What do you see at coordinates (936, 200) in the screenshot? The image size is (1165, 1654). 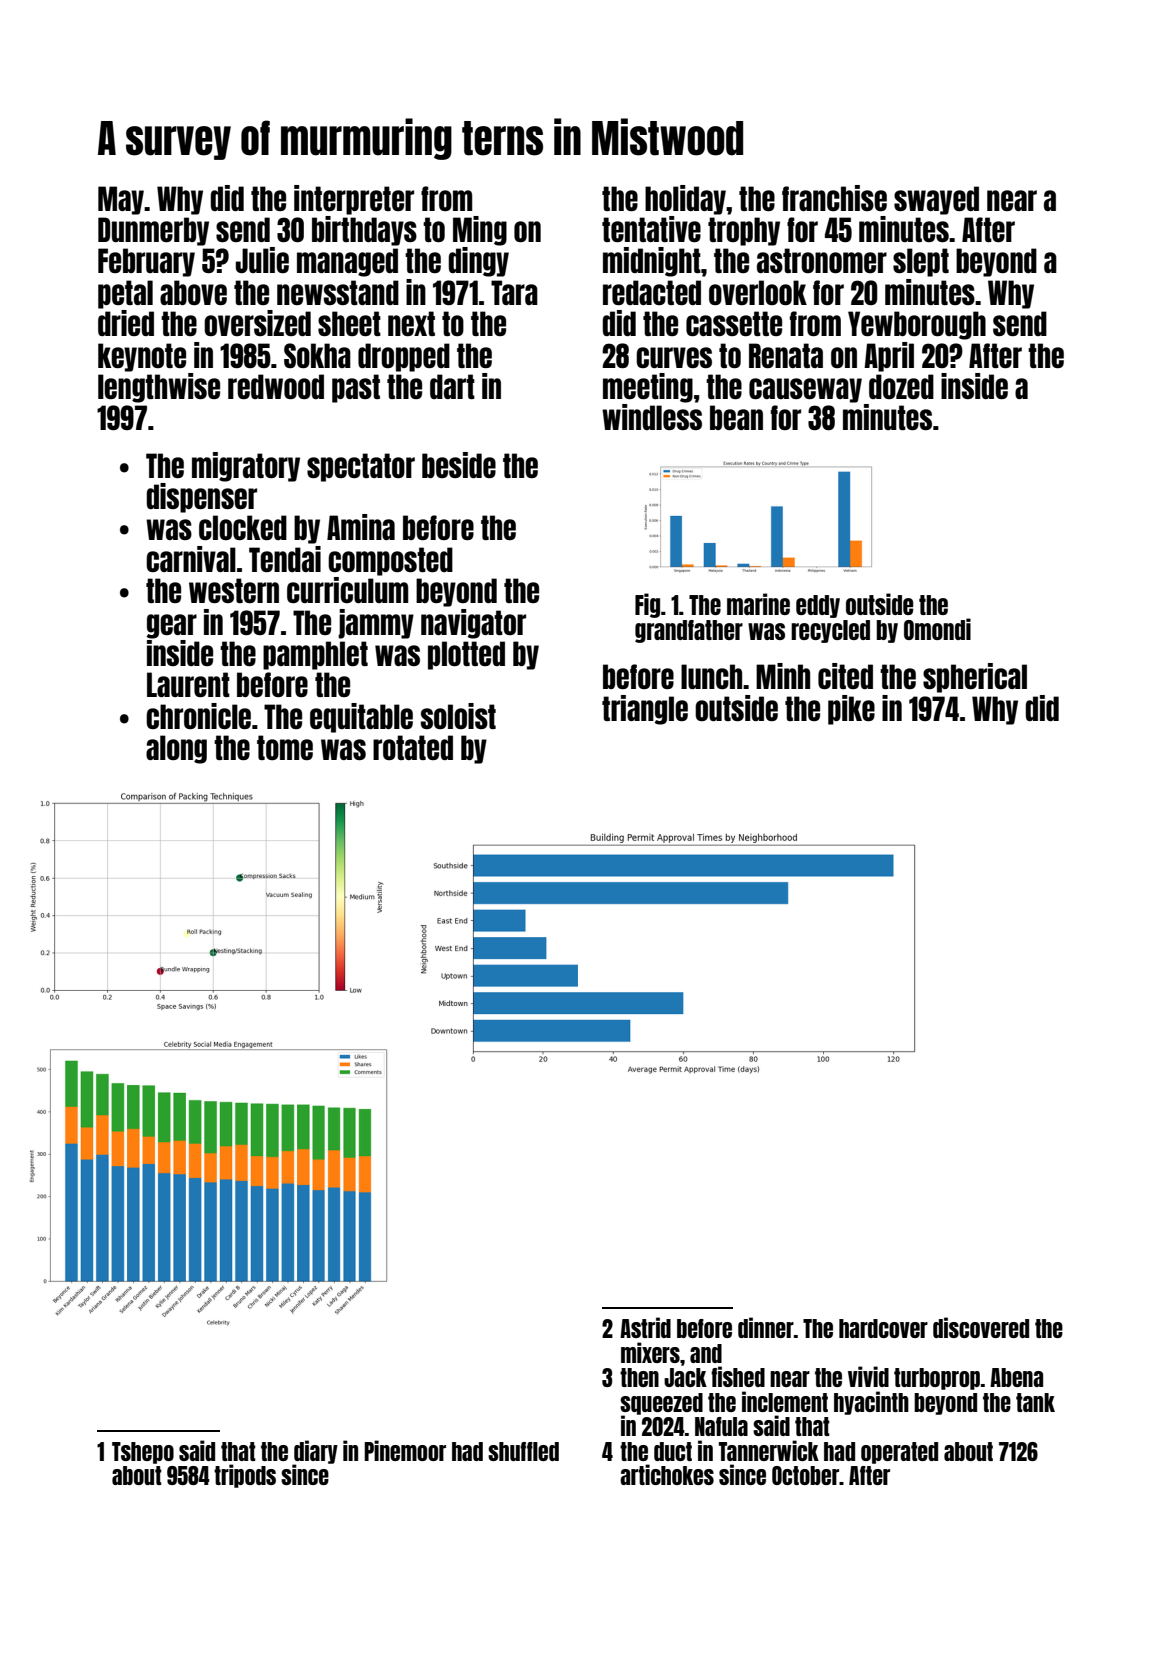 I see `swayed` at bounding box center [936, 200].
